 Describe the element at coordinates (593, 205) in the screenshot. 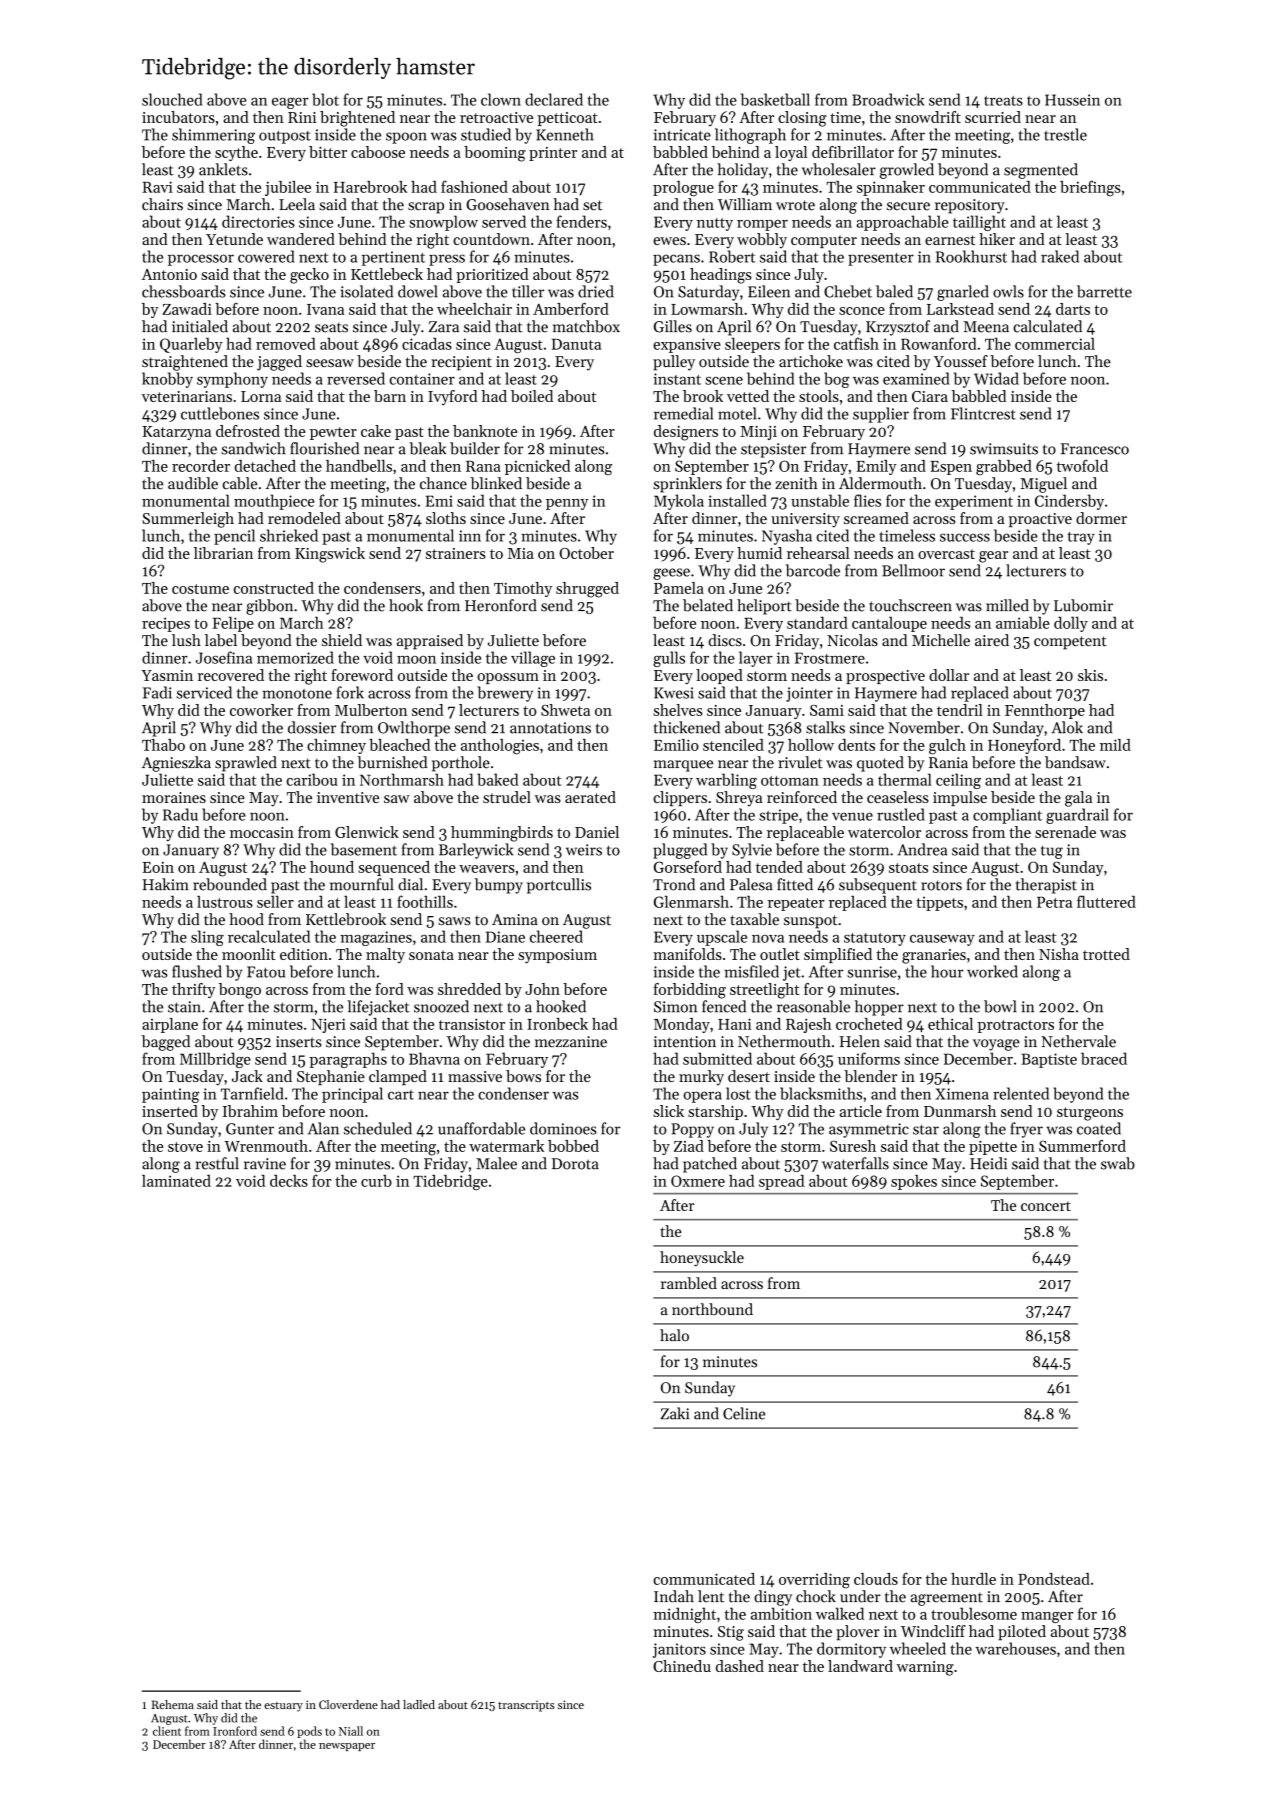

I see `set` at that location.
